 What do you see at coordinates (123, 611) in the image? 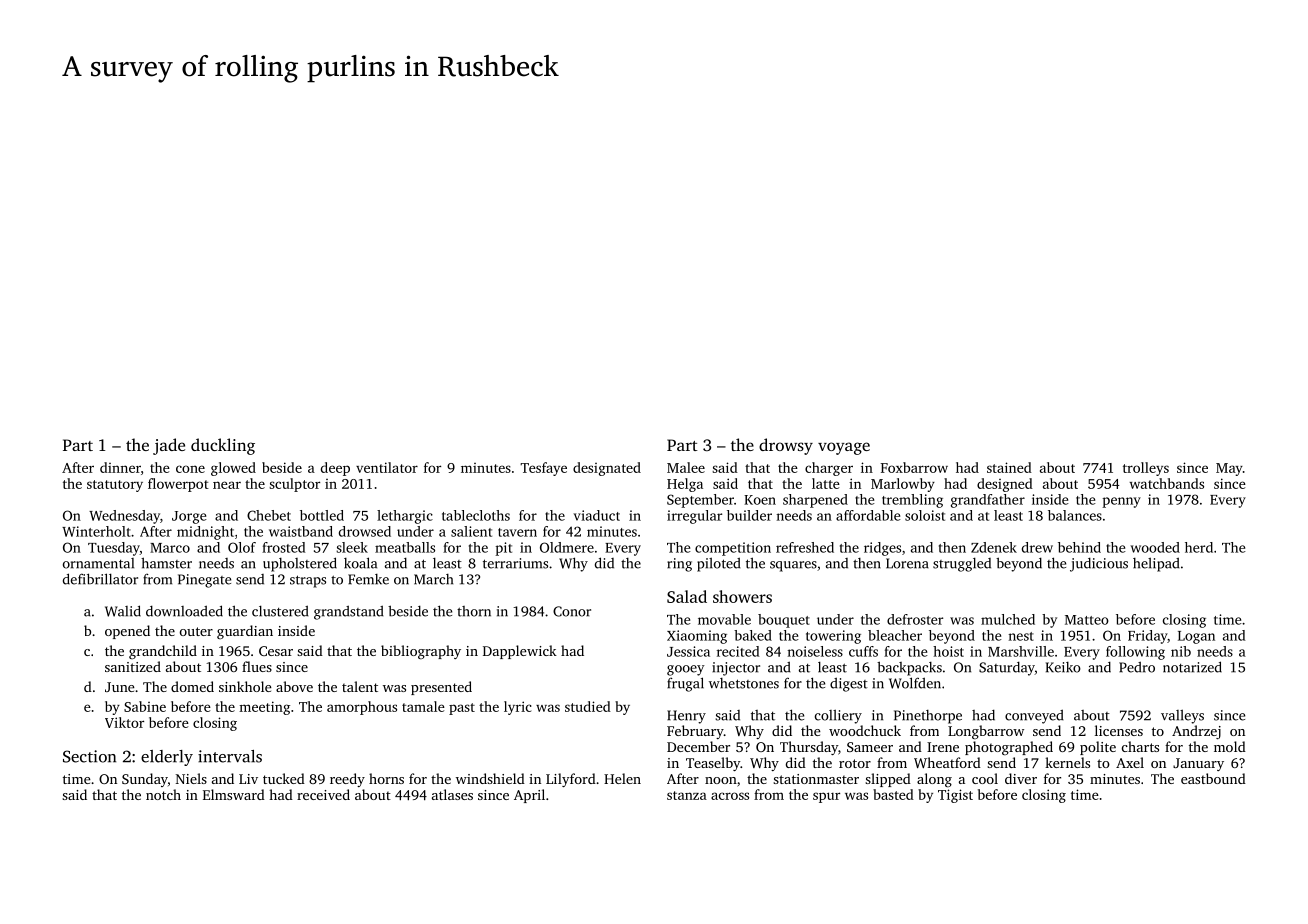
I see `Walid` at bounding box center [123, 611].
